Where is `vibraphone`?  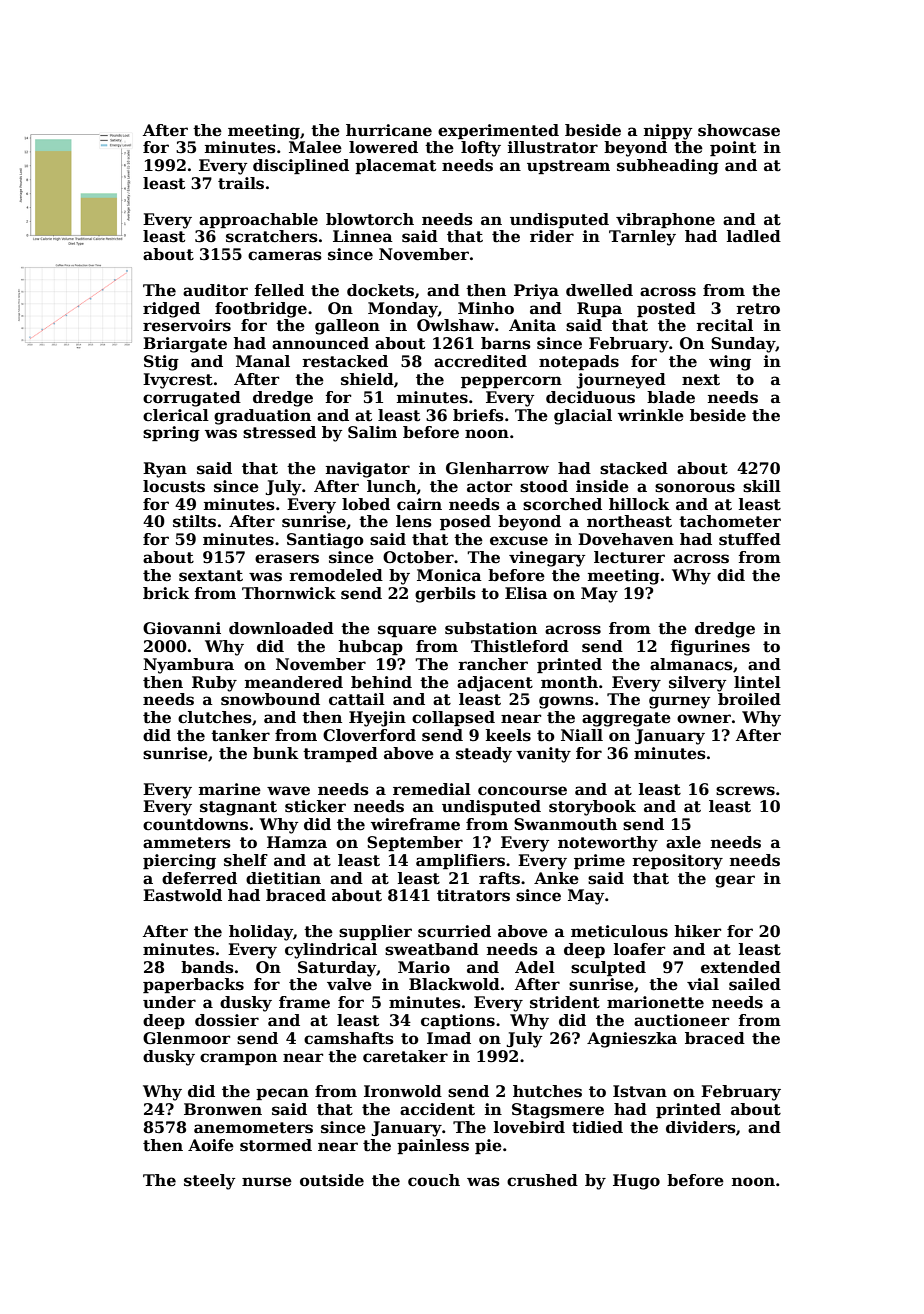 vibraphone is located at coordinates (665, 220).
